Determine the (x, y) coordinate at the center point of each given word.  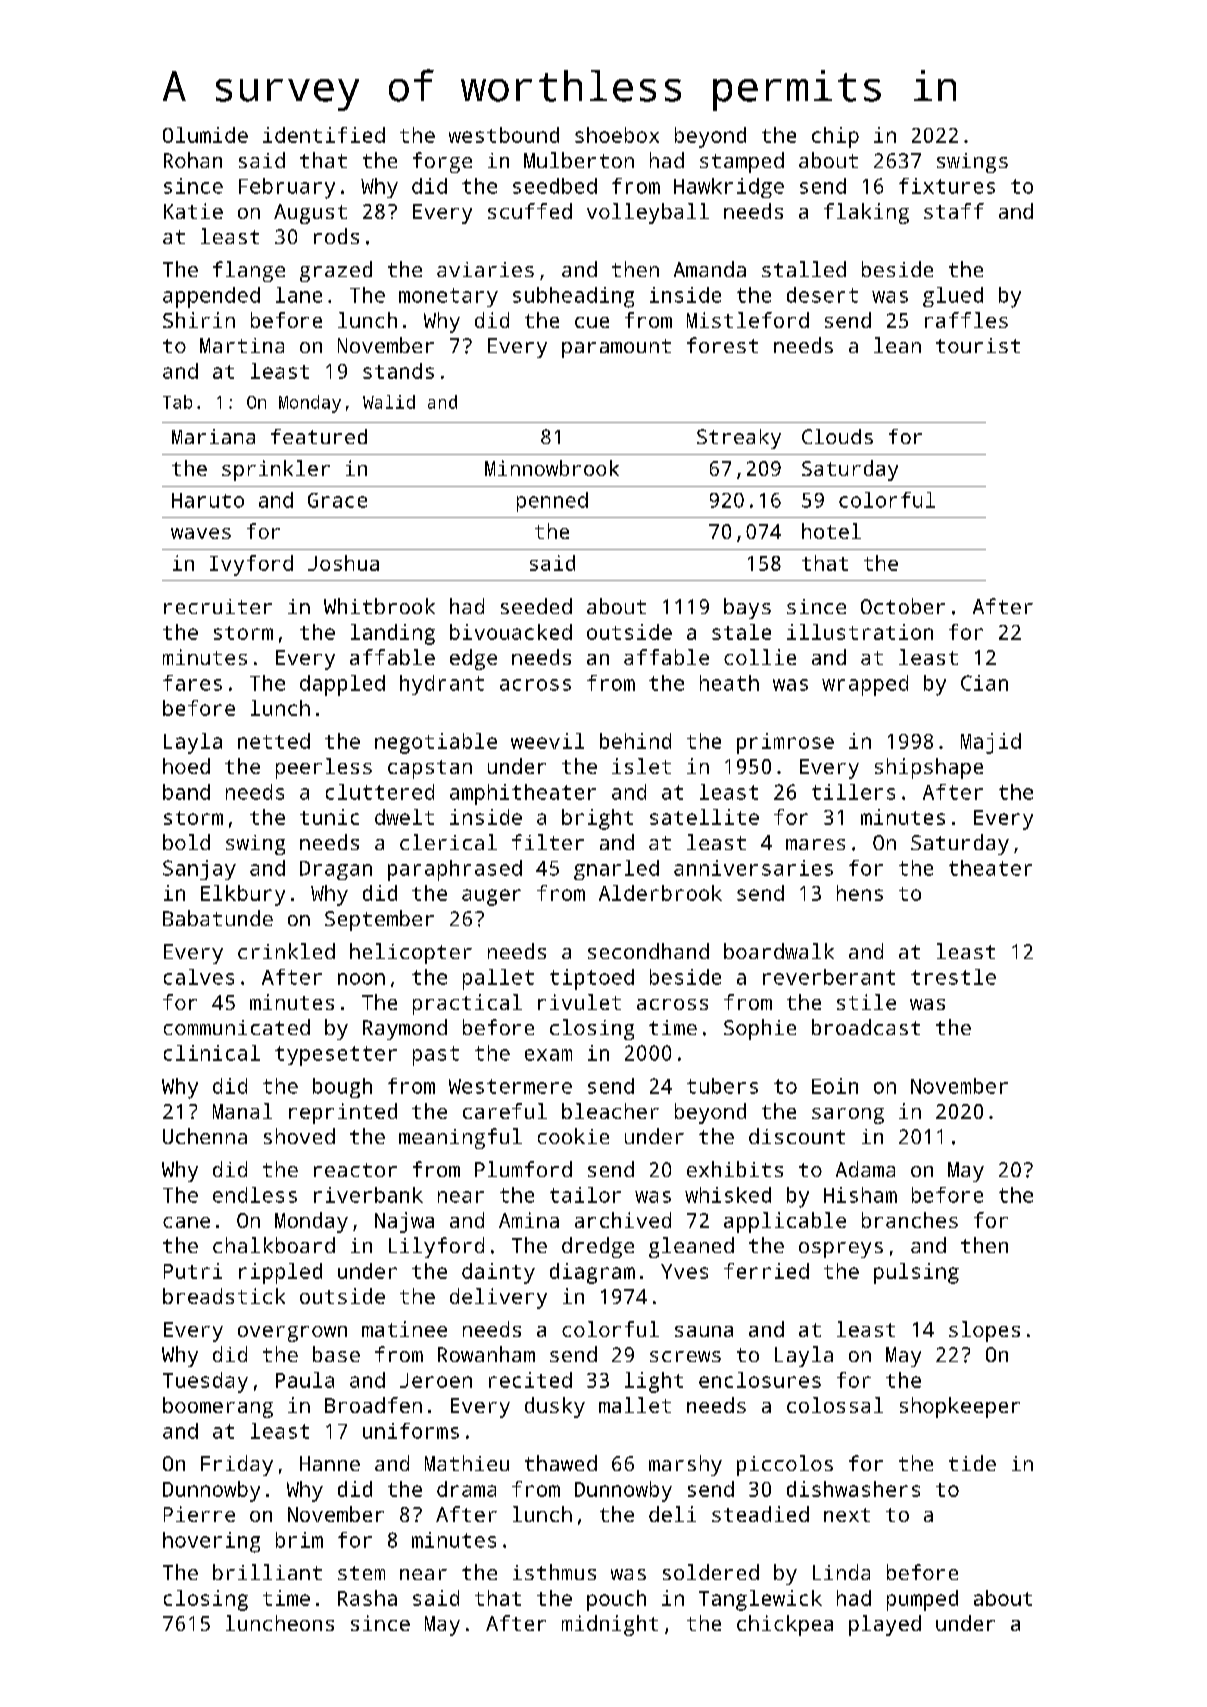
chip (835, 137)
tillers (853, 792)
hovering (211, 1542)
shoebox (617, 135)
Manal (242, 1111)
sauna (704, 1331)
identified (324, 135)
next (847, 1515)
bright (597, 819)
